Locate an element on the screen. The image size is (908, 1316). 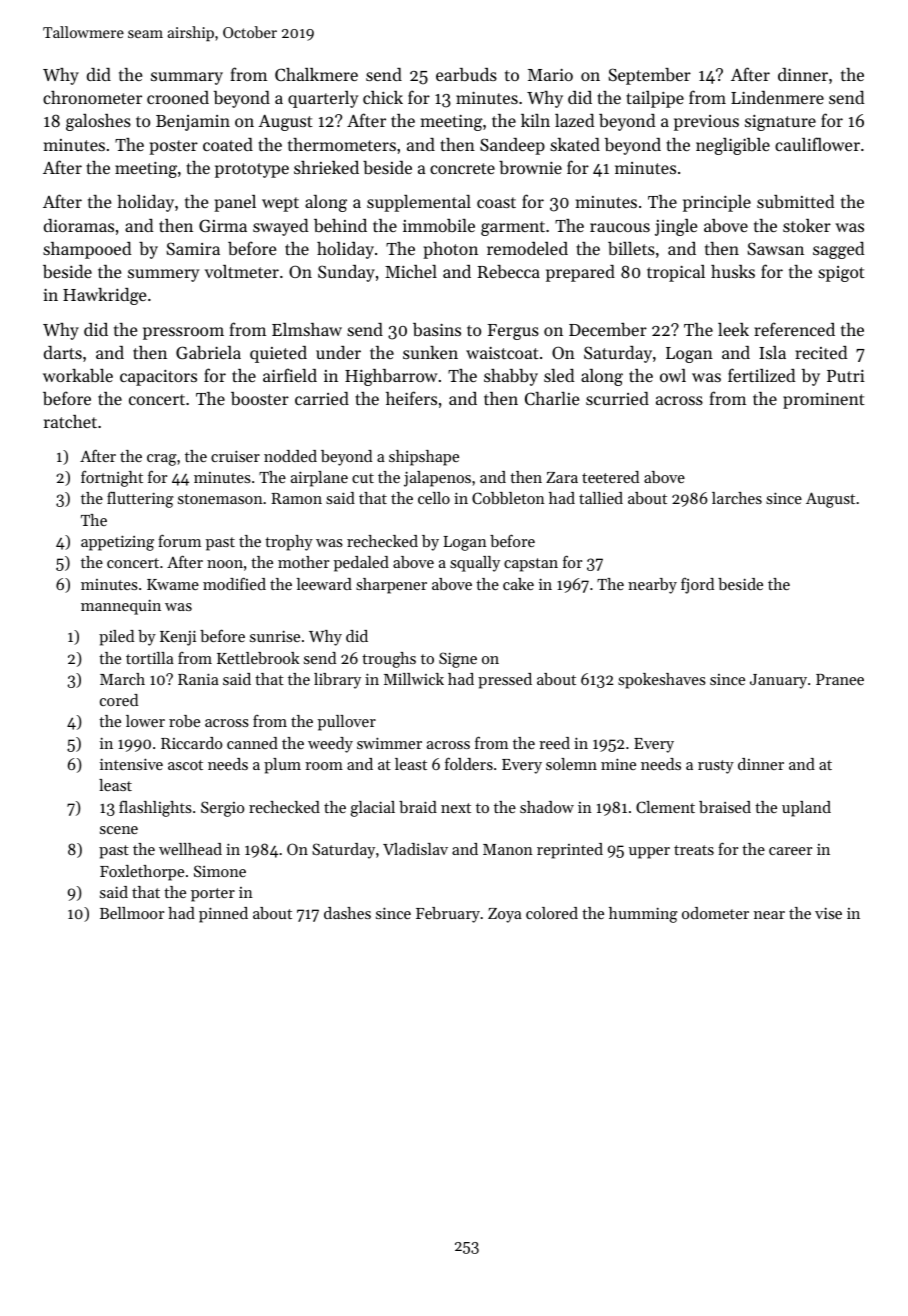
Pranee is located at coordinates (840, 679).
